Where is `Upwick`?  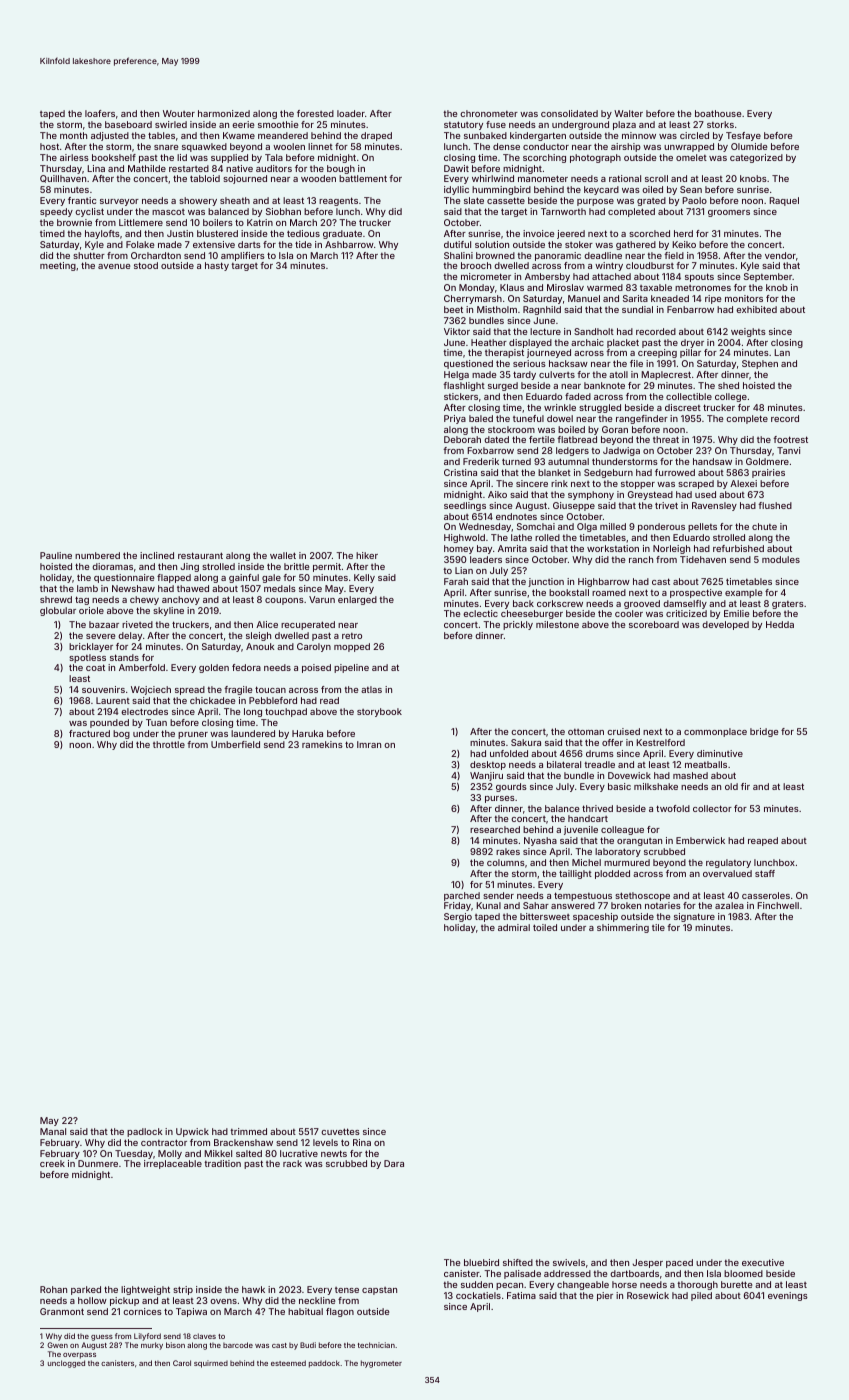
Upwick is located at coordinates (192, 1132).
